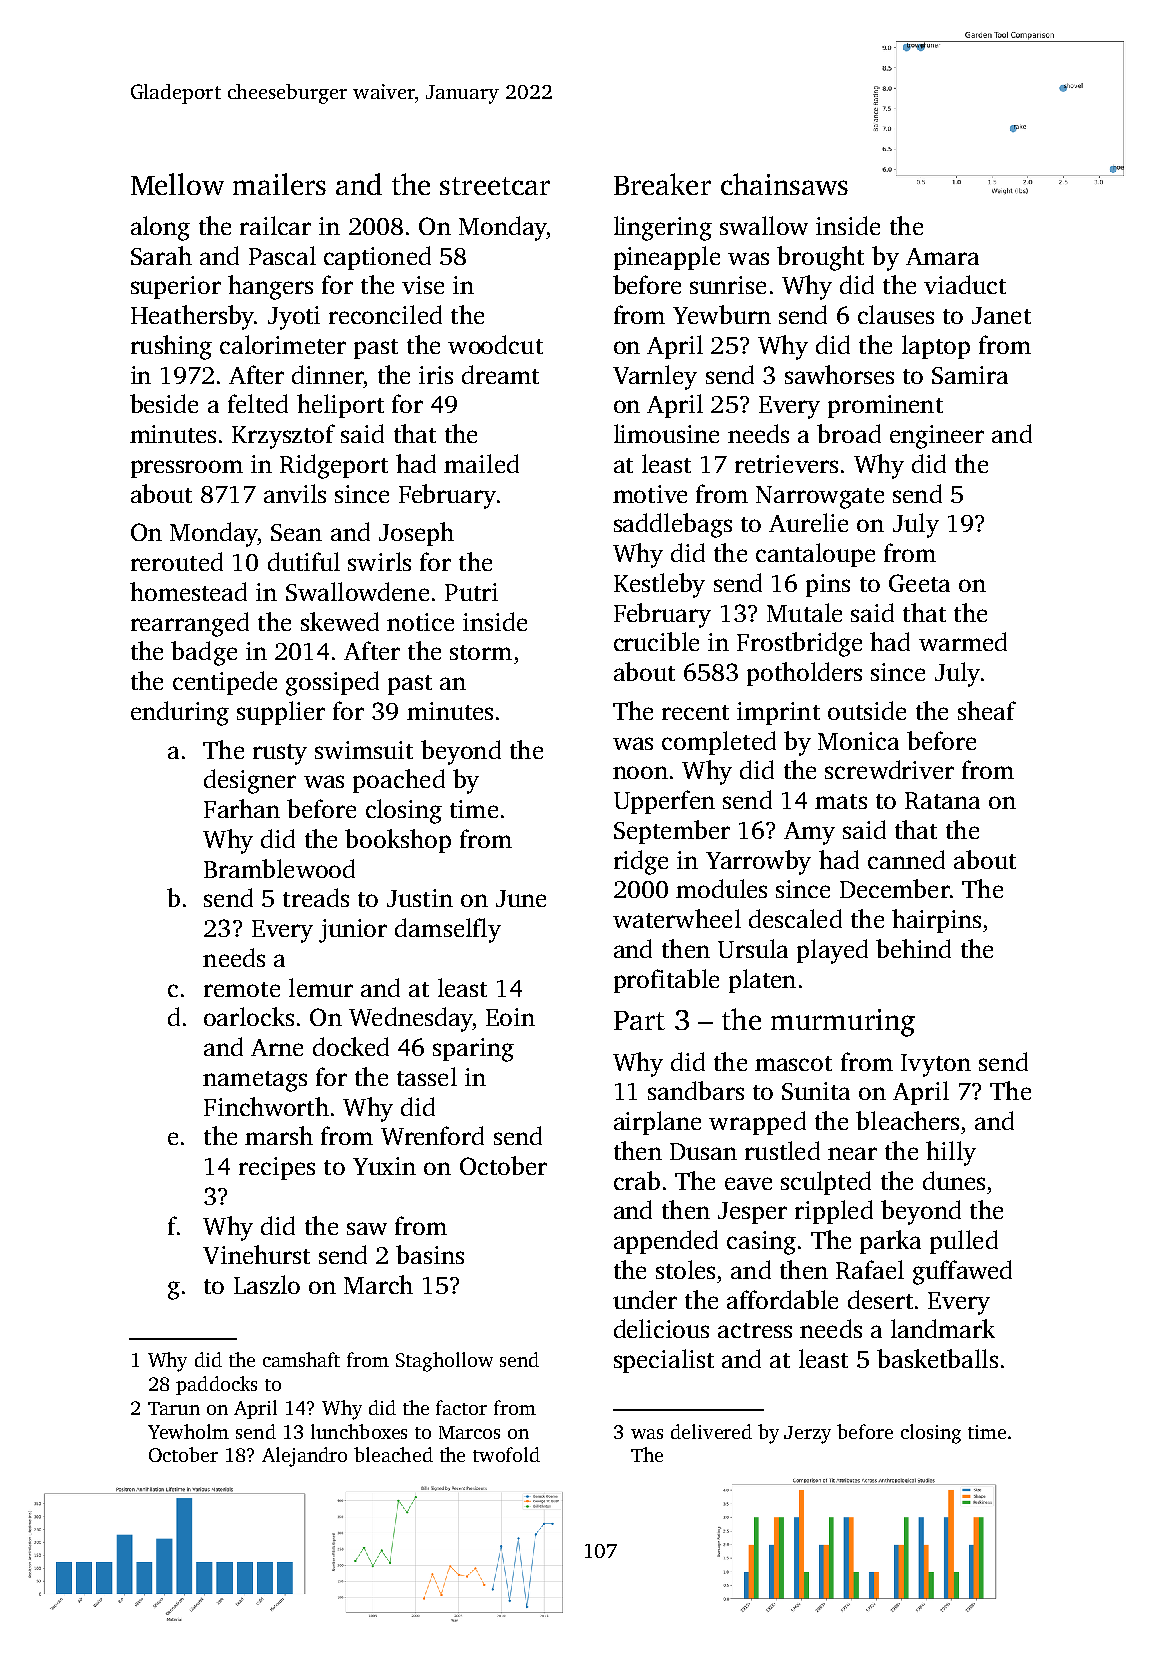 The image size is (1165, 1654). What do you see at coordinates (942, 256) in the screenshot?
I see `Amara` at bounding box center [942, 256].
